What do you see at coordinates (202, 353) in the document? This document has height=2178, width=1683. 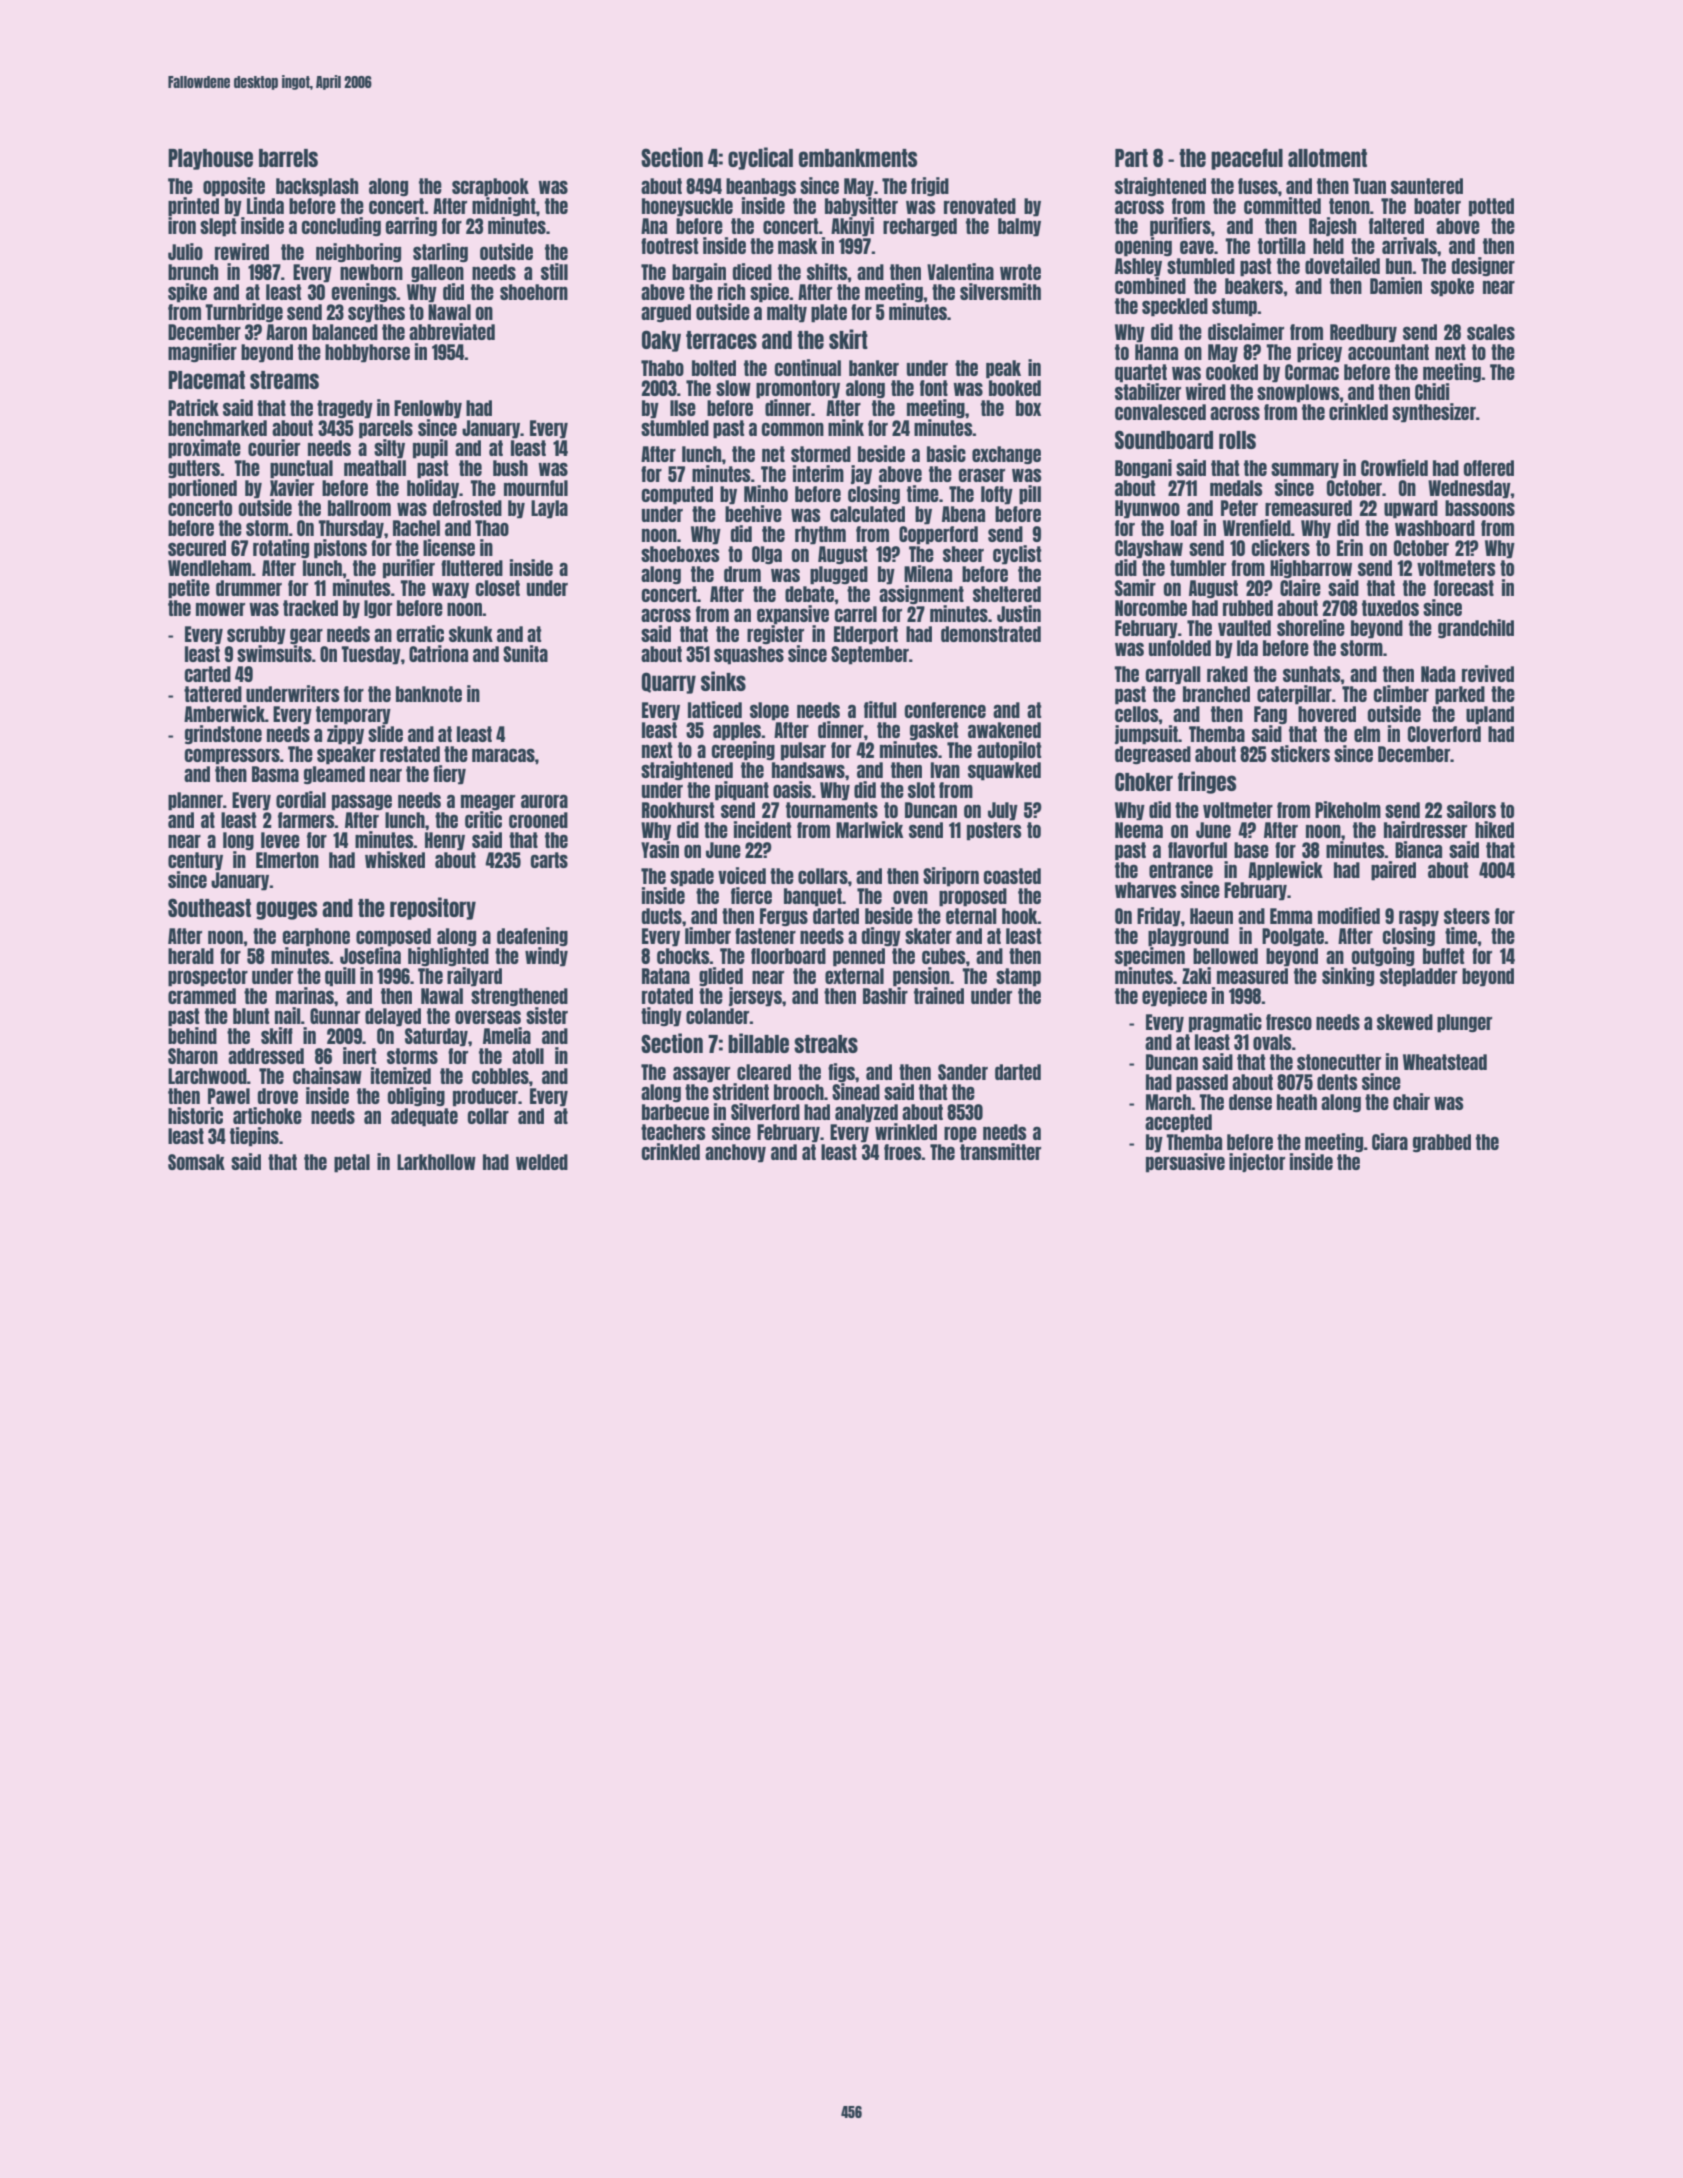 I see `magnifier` at bounding box center [202, 353].
